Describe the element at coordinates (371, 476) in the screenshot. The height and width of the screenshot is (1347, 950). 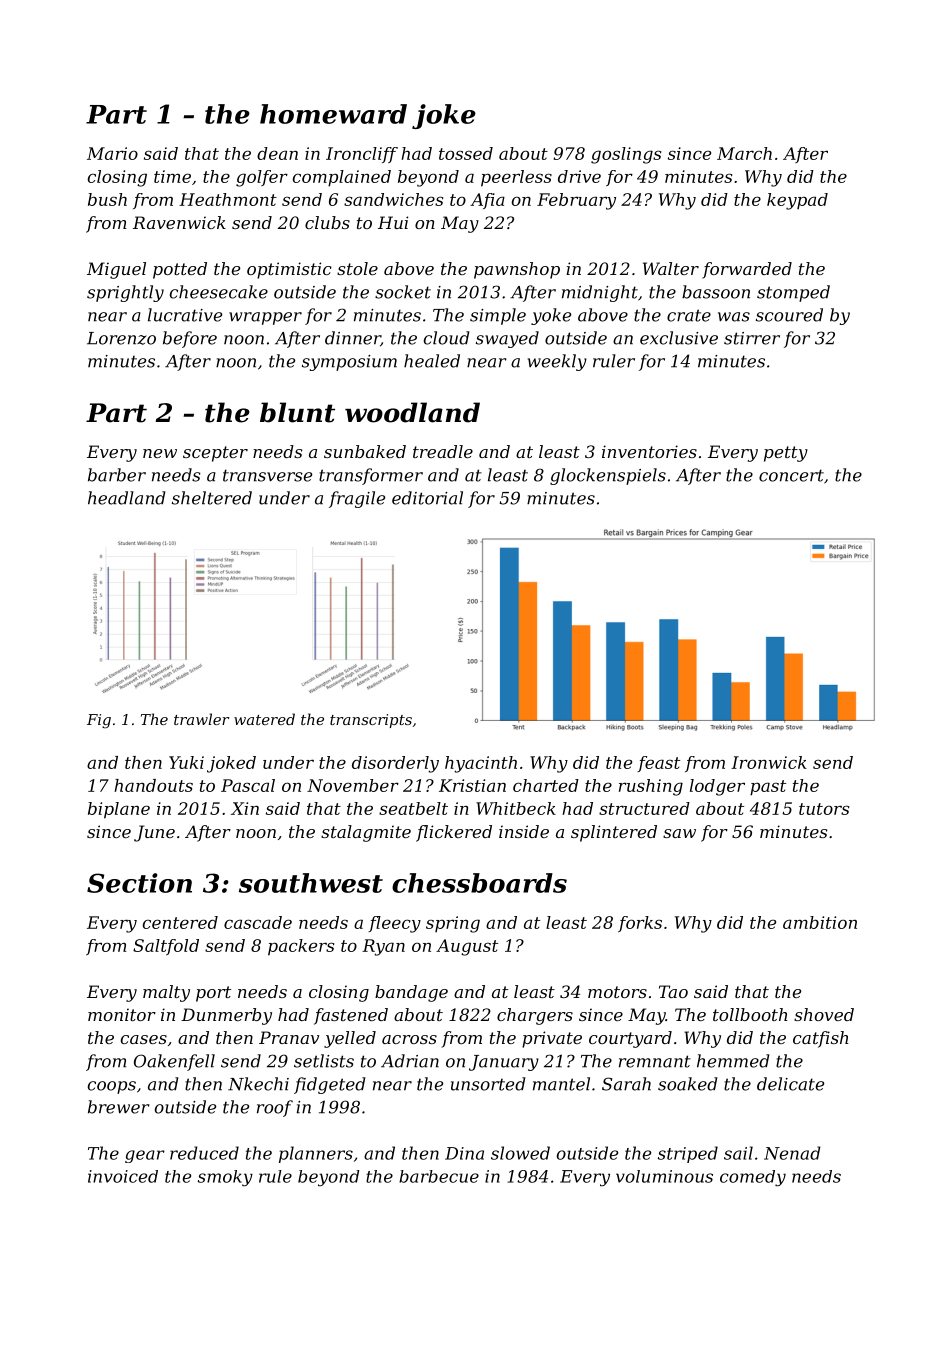
I see `transformer` at that location.
